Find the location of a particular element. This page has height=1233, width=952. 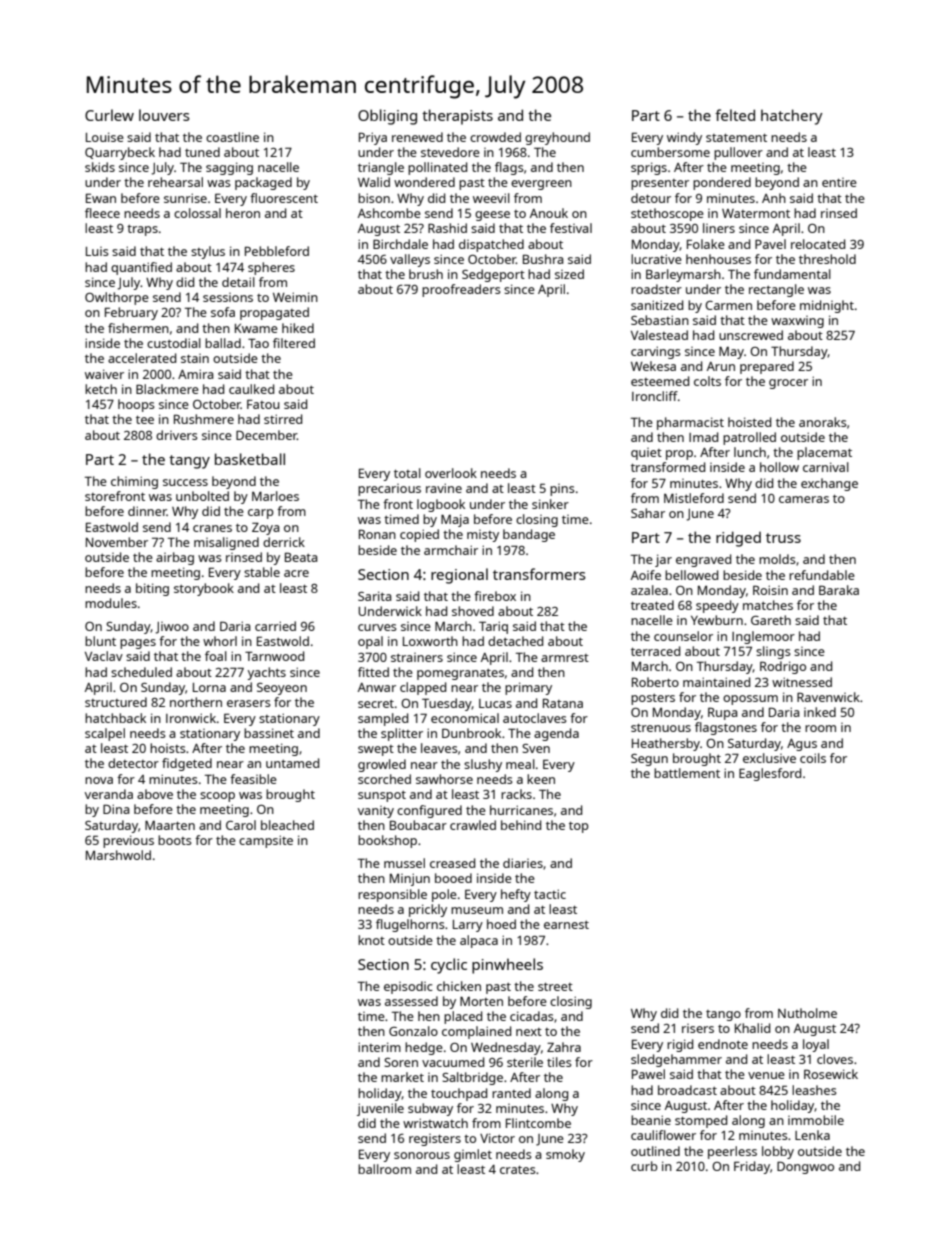

gimlet is located at coordinates (473, 1155).
